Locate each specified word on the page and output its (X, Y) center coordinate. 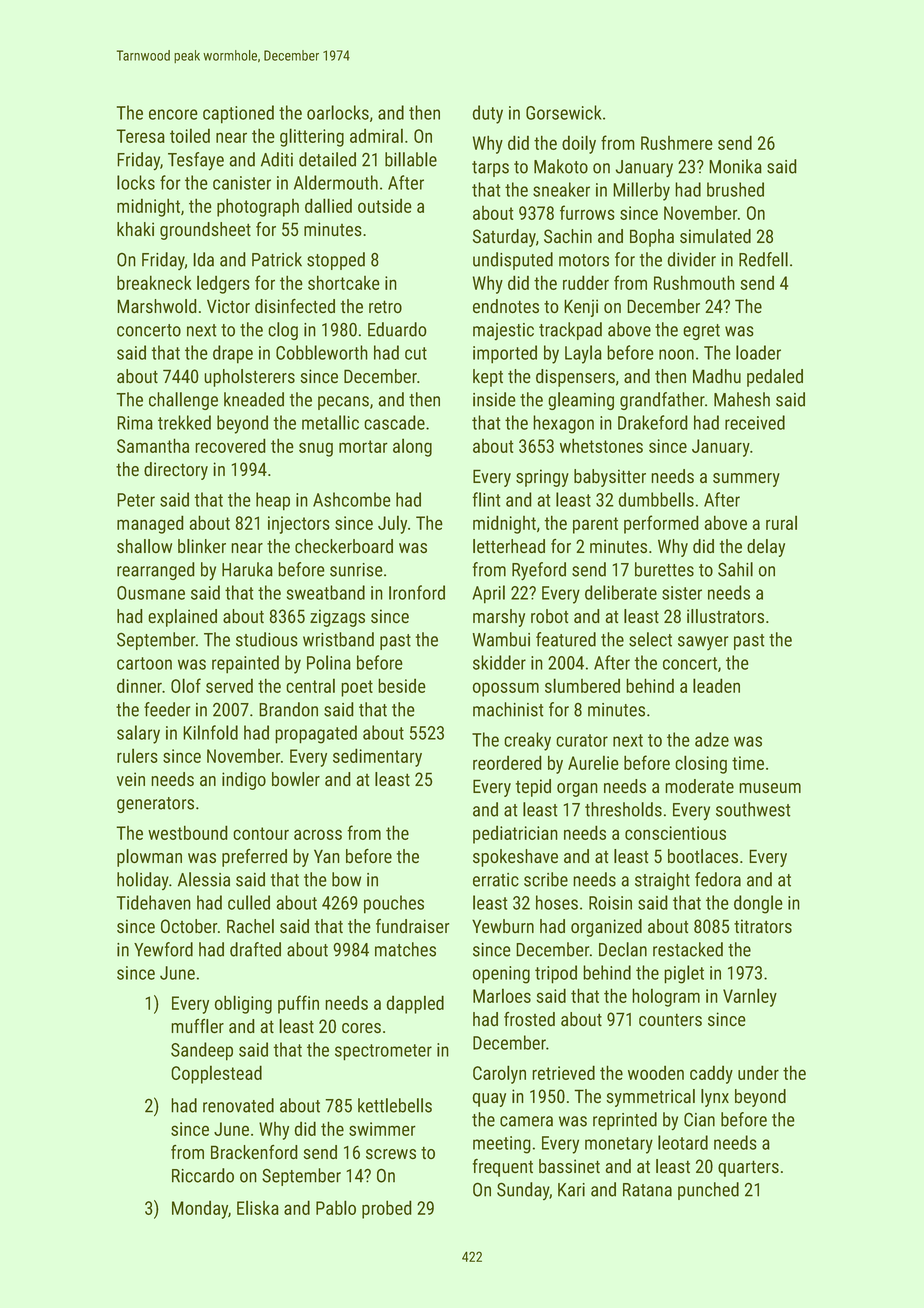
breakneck (154, 282)
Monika (735, 166)
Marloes (502, 995)
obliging (243, 1004)
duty (487, 114)
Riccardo (203, 1175)
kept (488, 378)
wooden (656, 1072)
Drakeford (653, 422)
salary (138, 734)
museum (770, 788)
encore (173, 114)
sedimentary (377, 757)
